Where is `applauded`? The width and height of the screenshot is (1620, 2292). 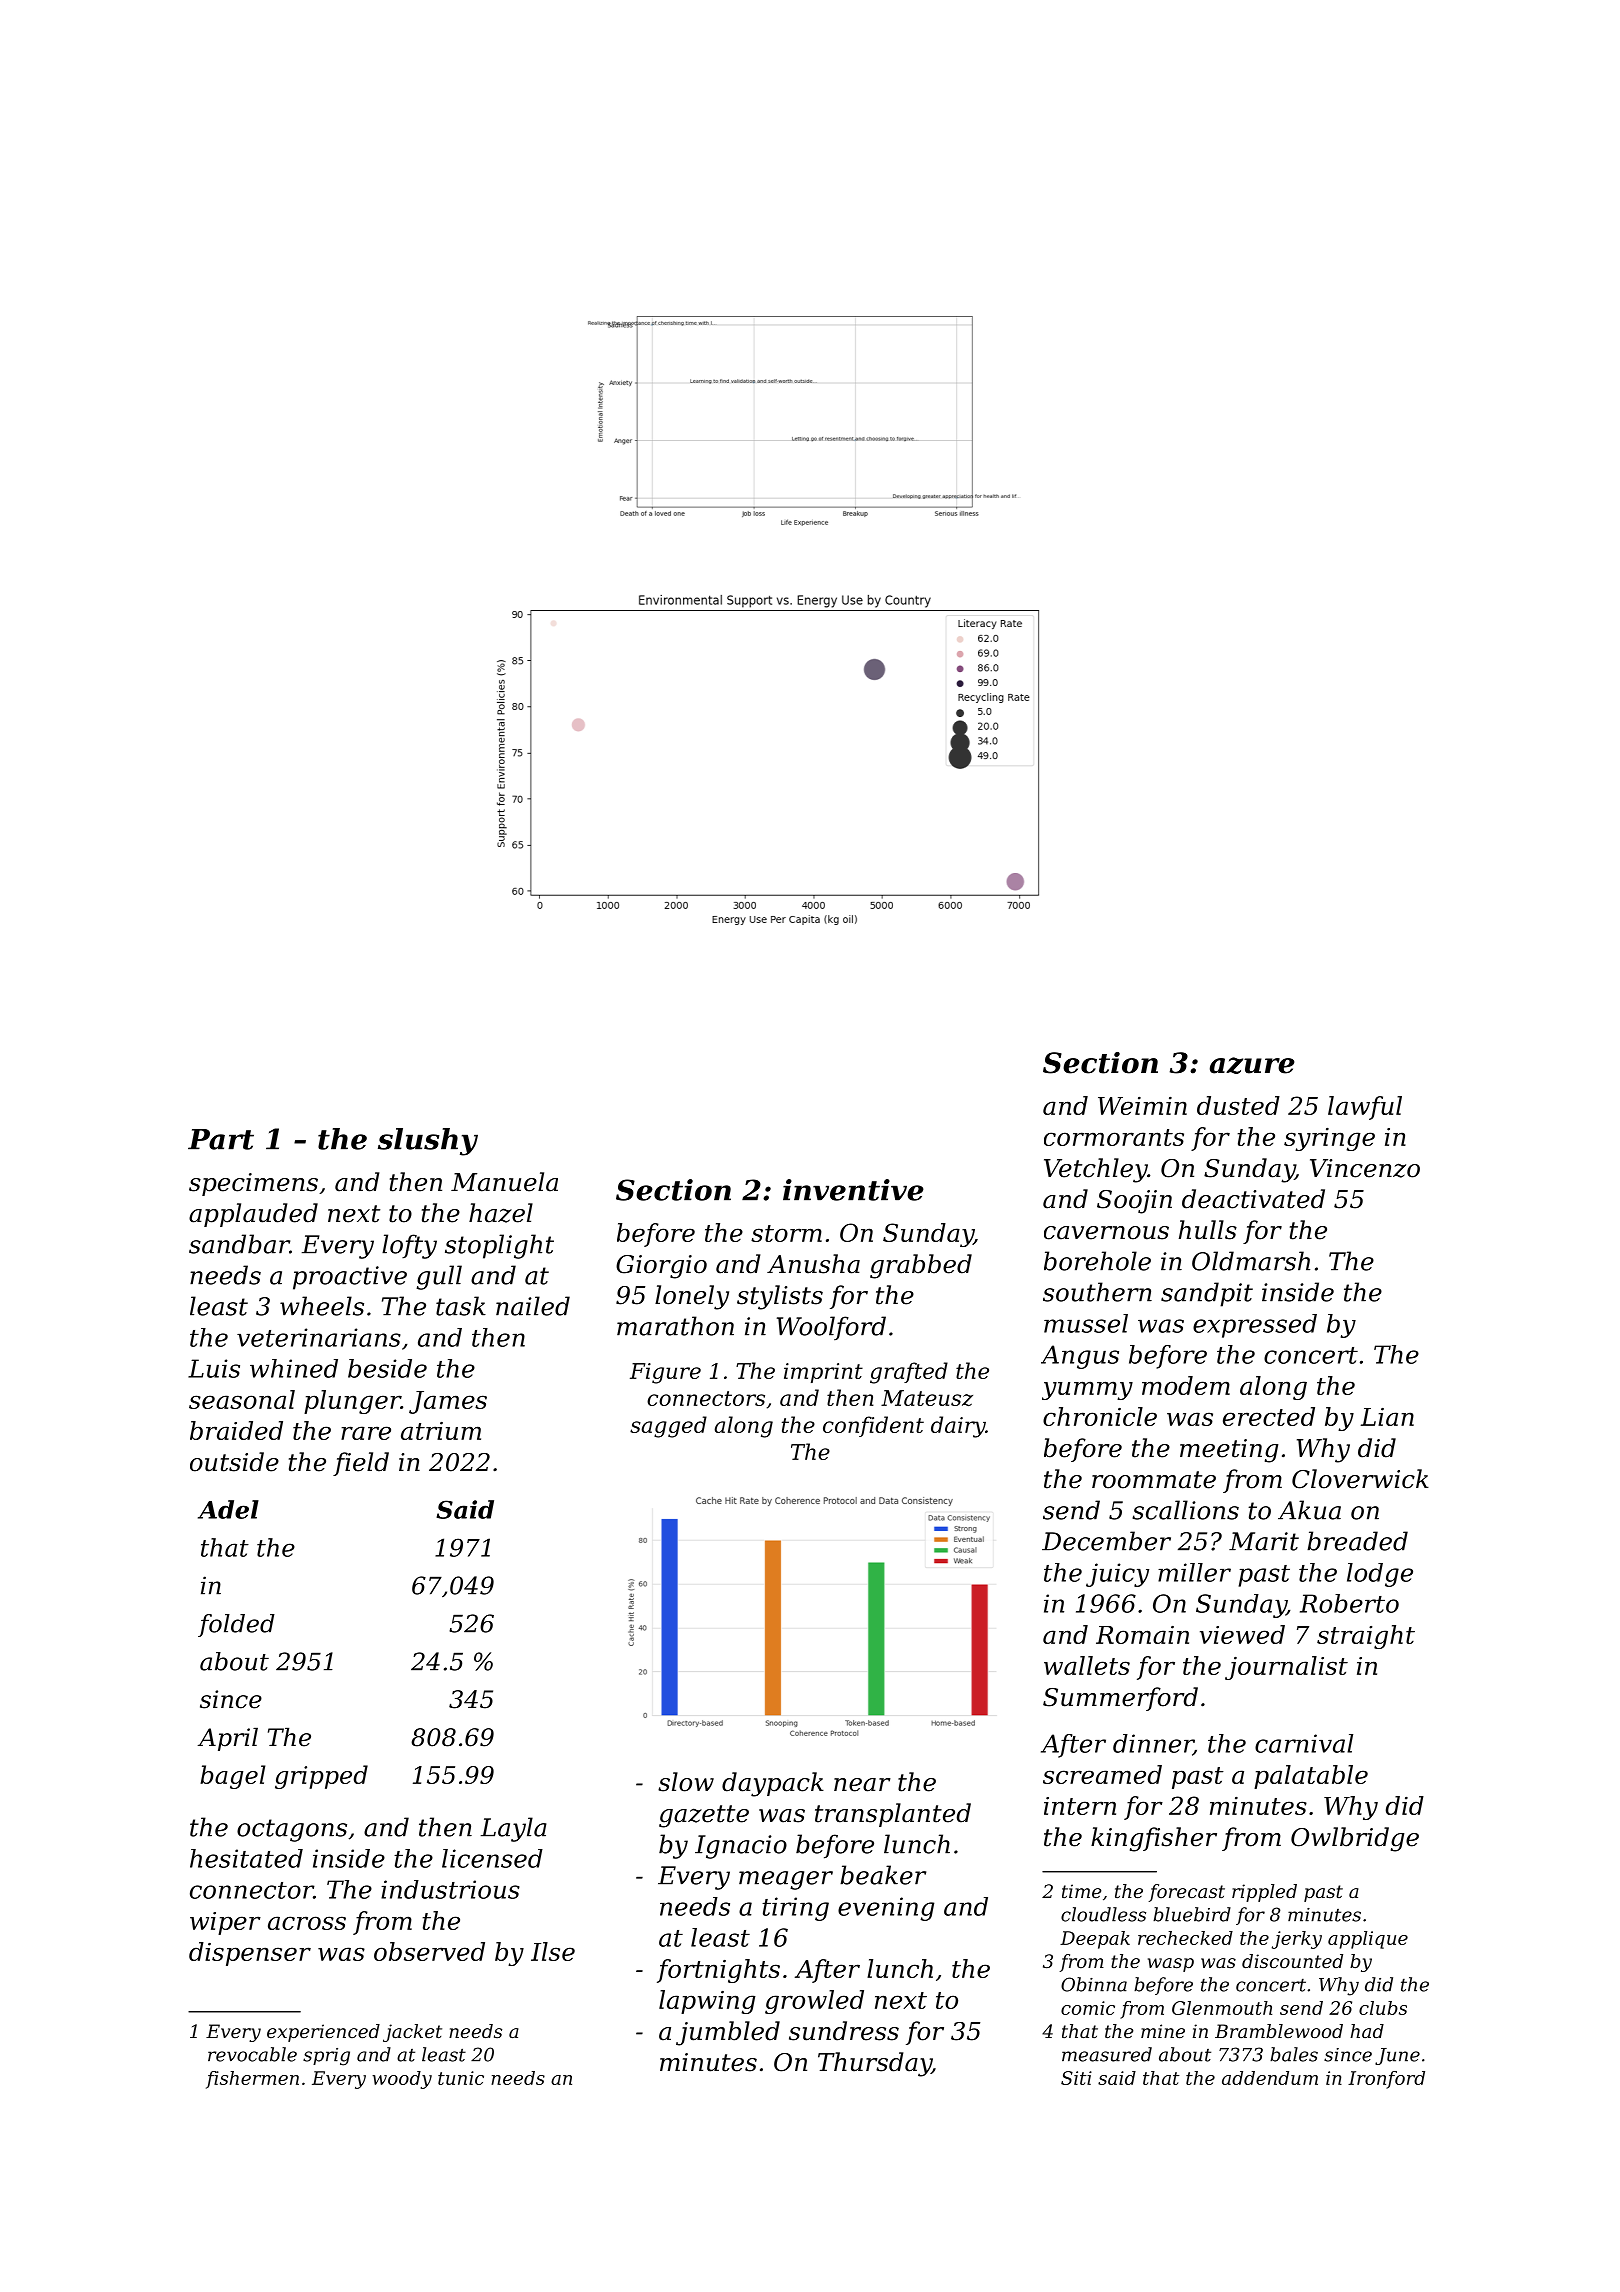 applauded is located at coordinates (253, 1215).
